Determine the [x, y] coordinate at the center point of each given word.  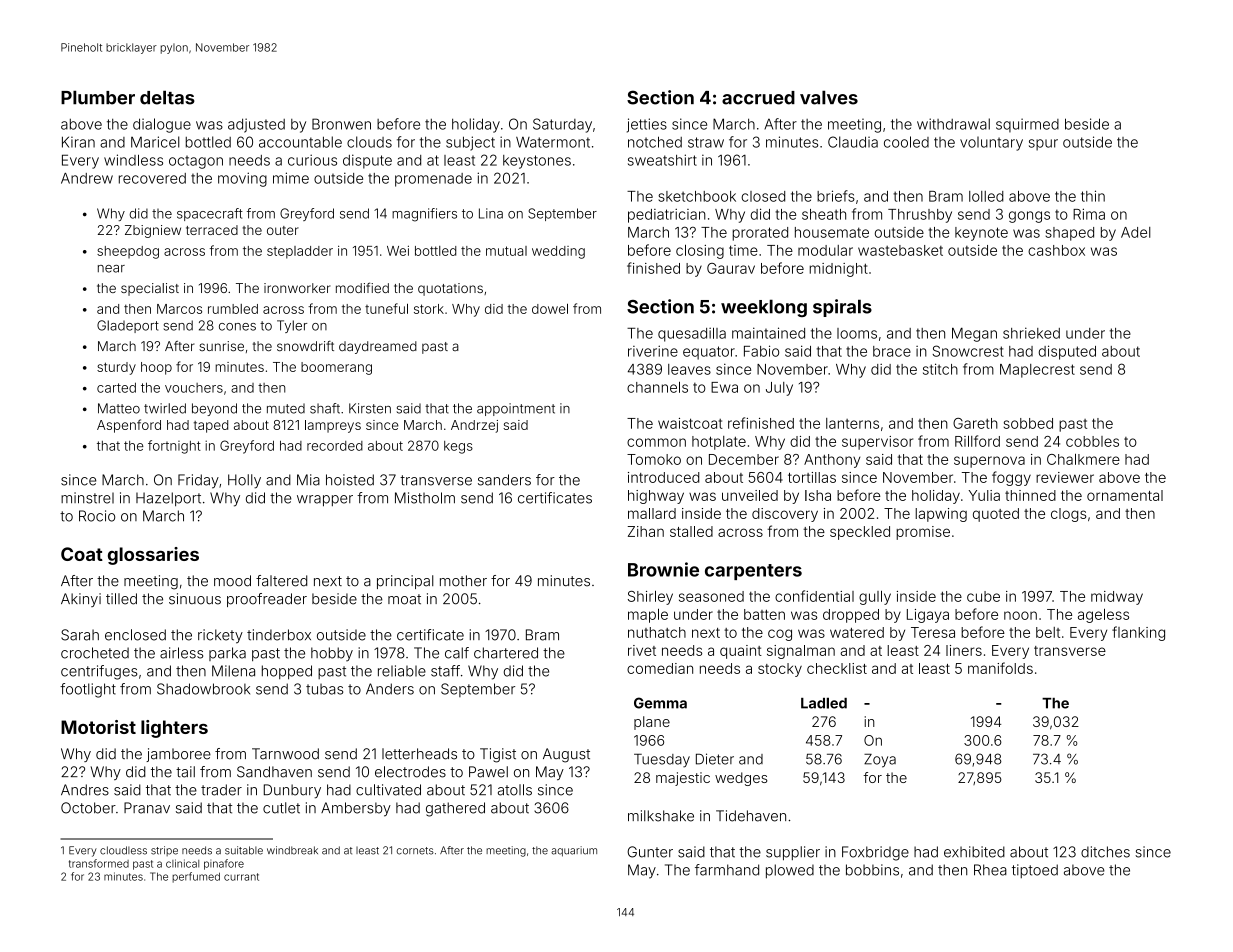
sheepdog [128, 252]
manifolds [1000, 668]
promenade [433, 180]
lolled [986, 196]
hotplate [719, 443]
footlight [88, 690]
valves [829, 97]
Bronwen [341, 124]
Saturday [562, 125]
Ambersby [356, 809]
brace [892, 351]
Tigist [498, 755]
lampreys [333, 426]
